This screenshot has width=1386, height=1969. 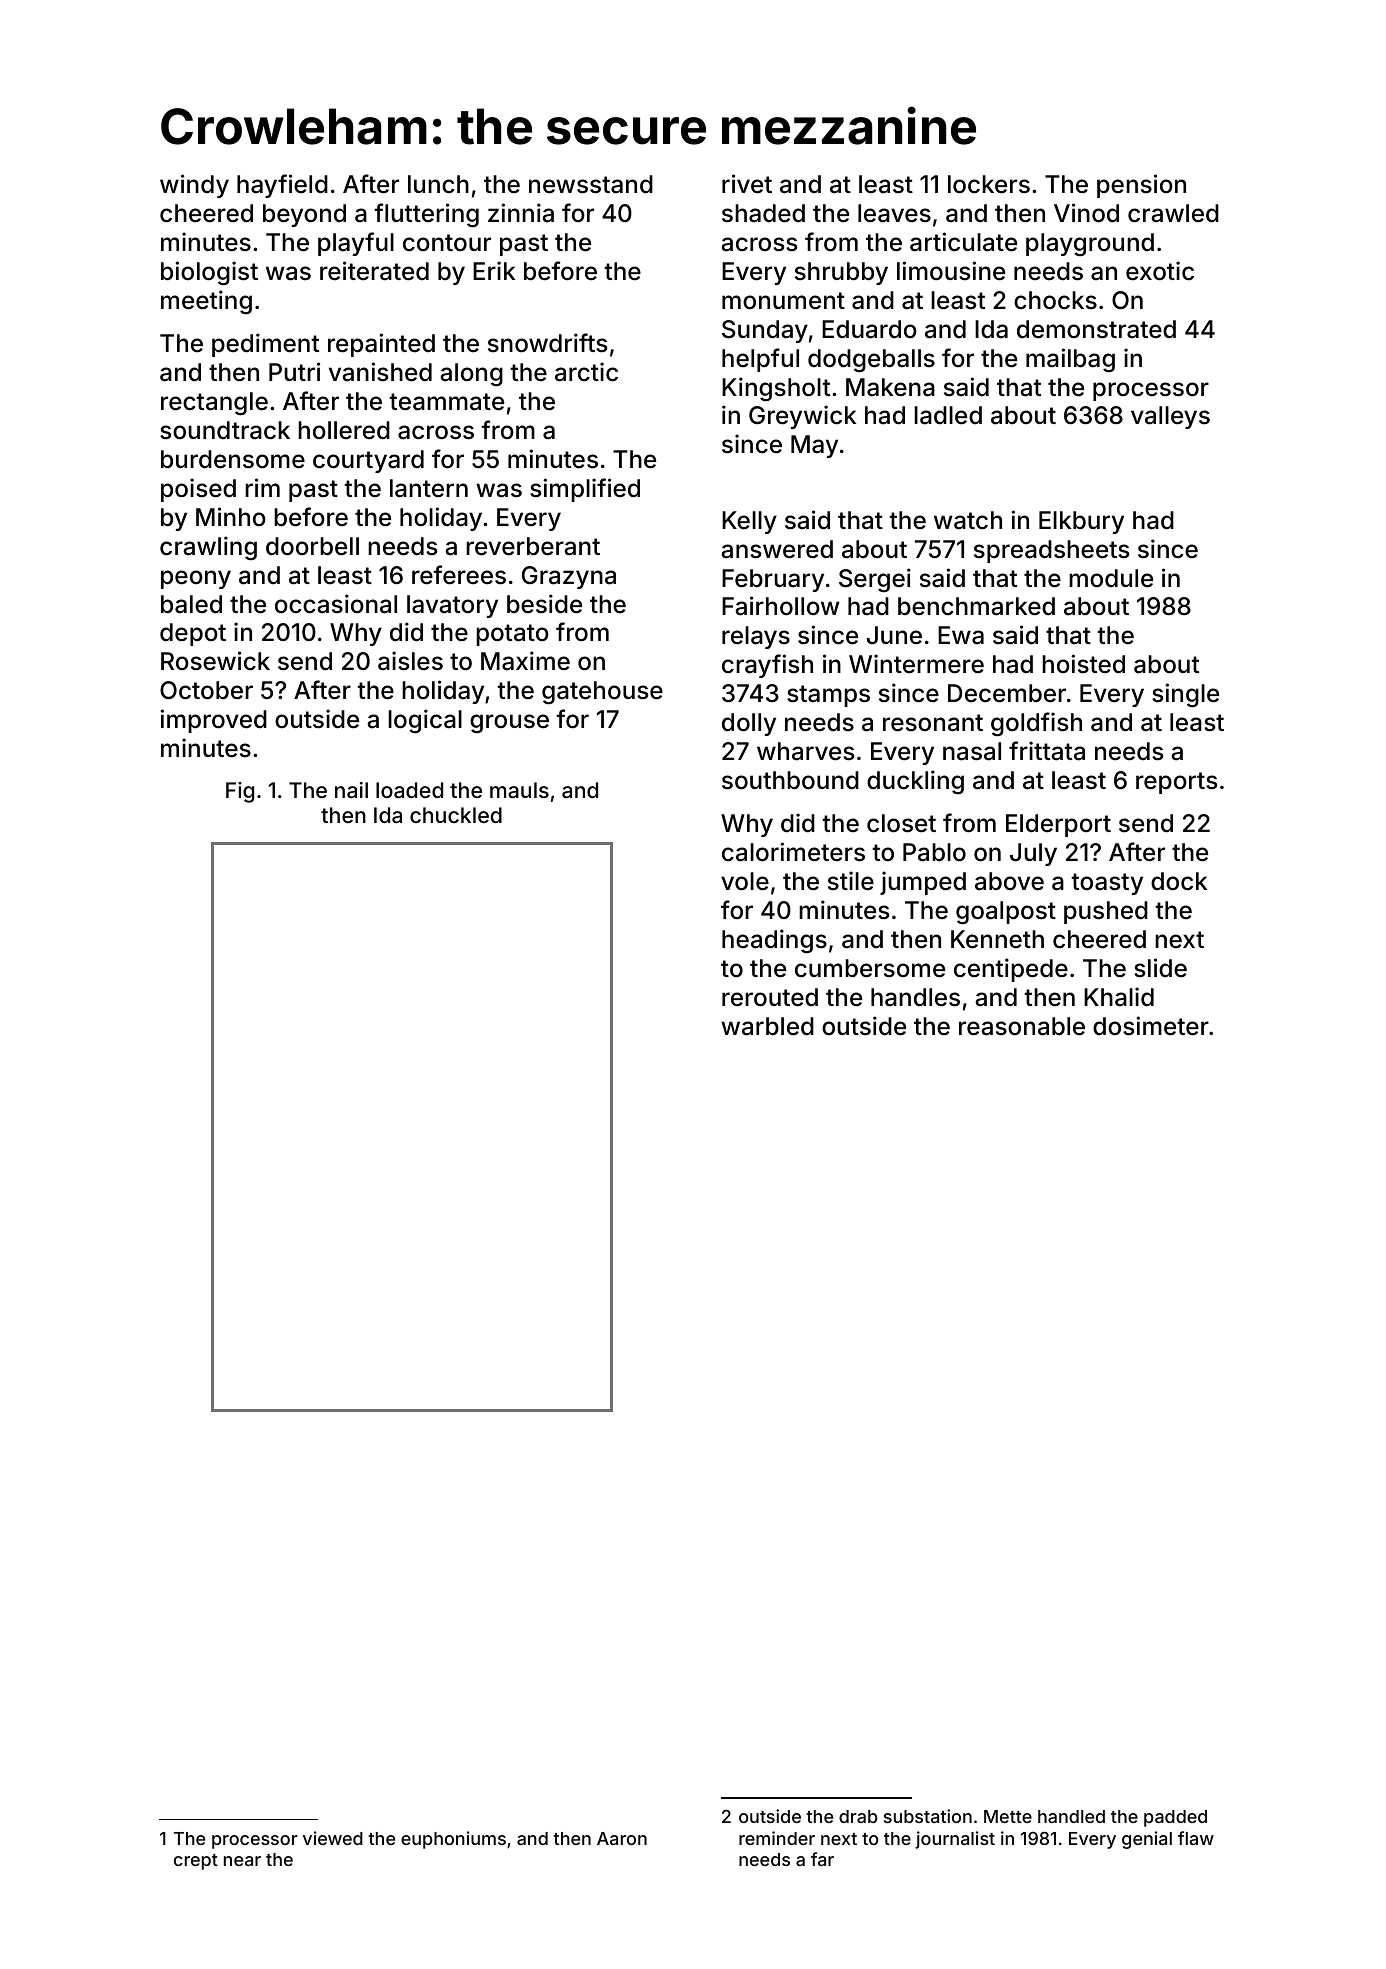 What do you see at coordinates (333, 1838) in the screenshot?
I see `viewed` at bounding box center [333, 1838].
